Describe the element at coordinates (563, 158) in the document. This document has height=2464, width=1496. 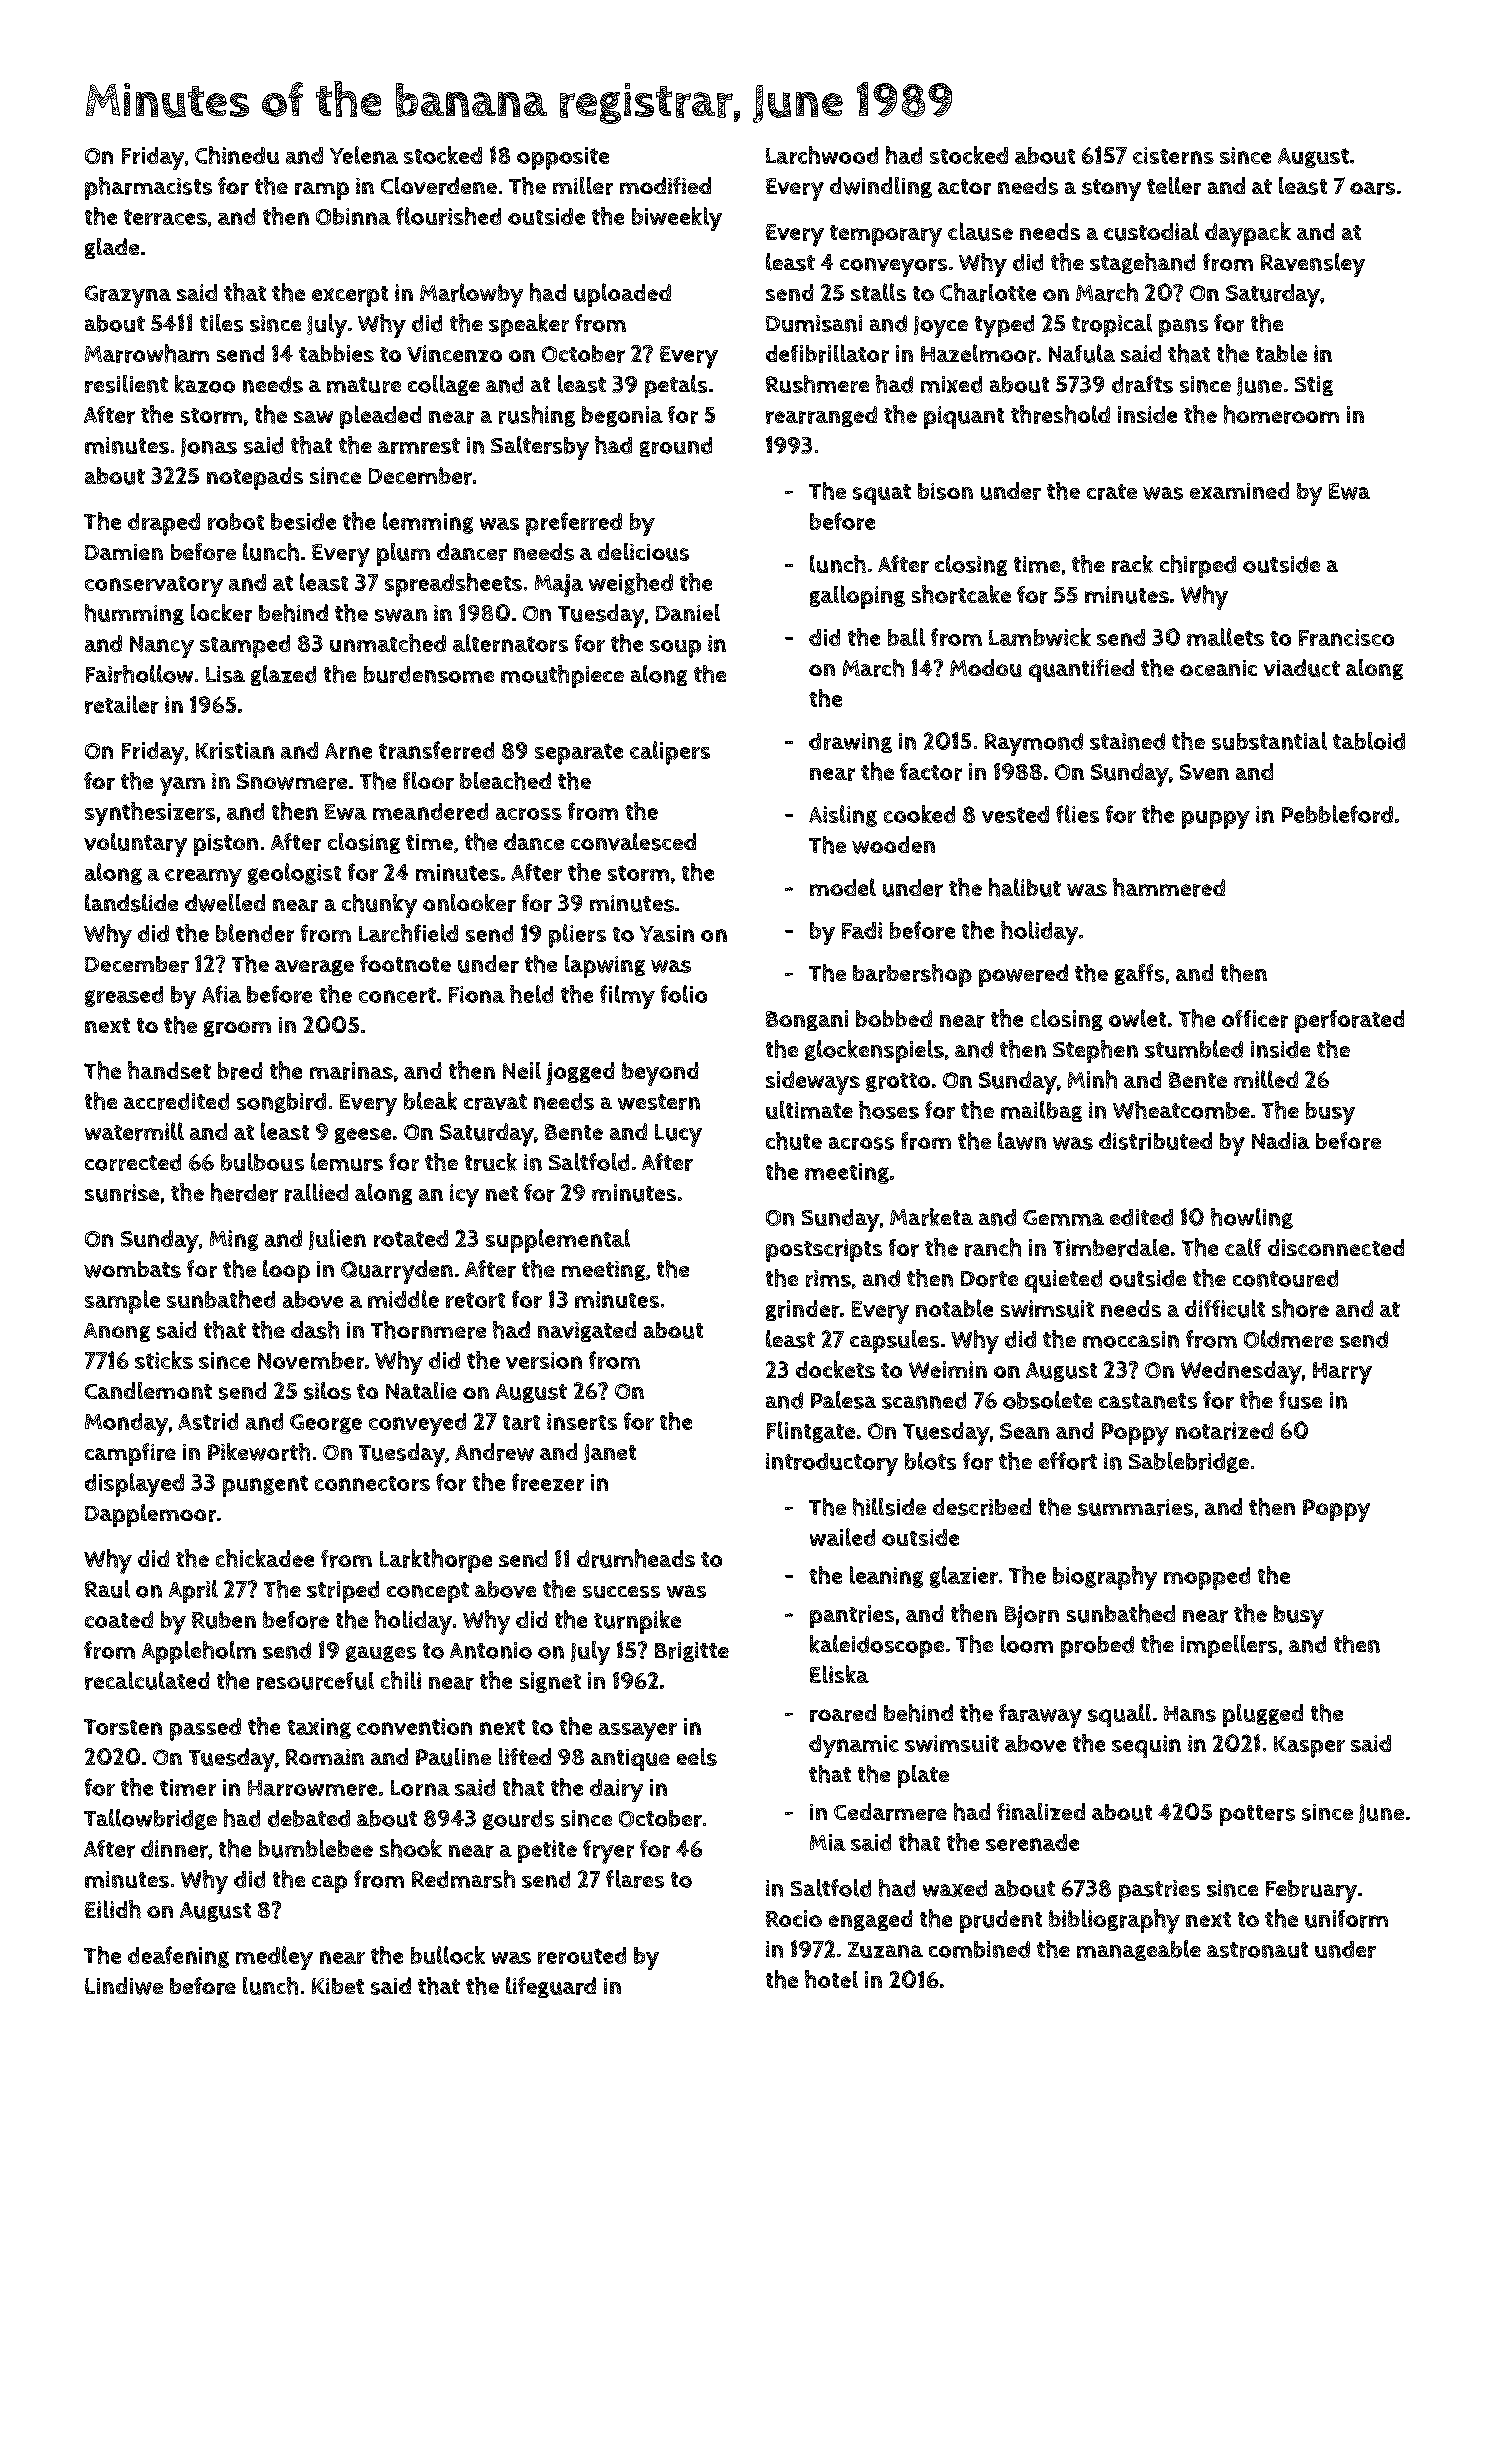
I see `opposite` at that location.
